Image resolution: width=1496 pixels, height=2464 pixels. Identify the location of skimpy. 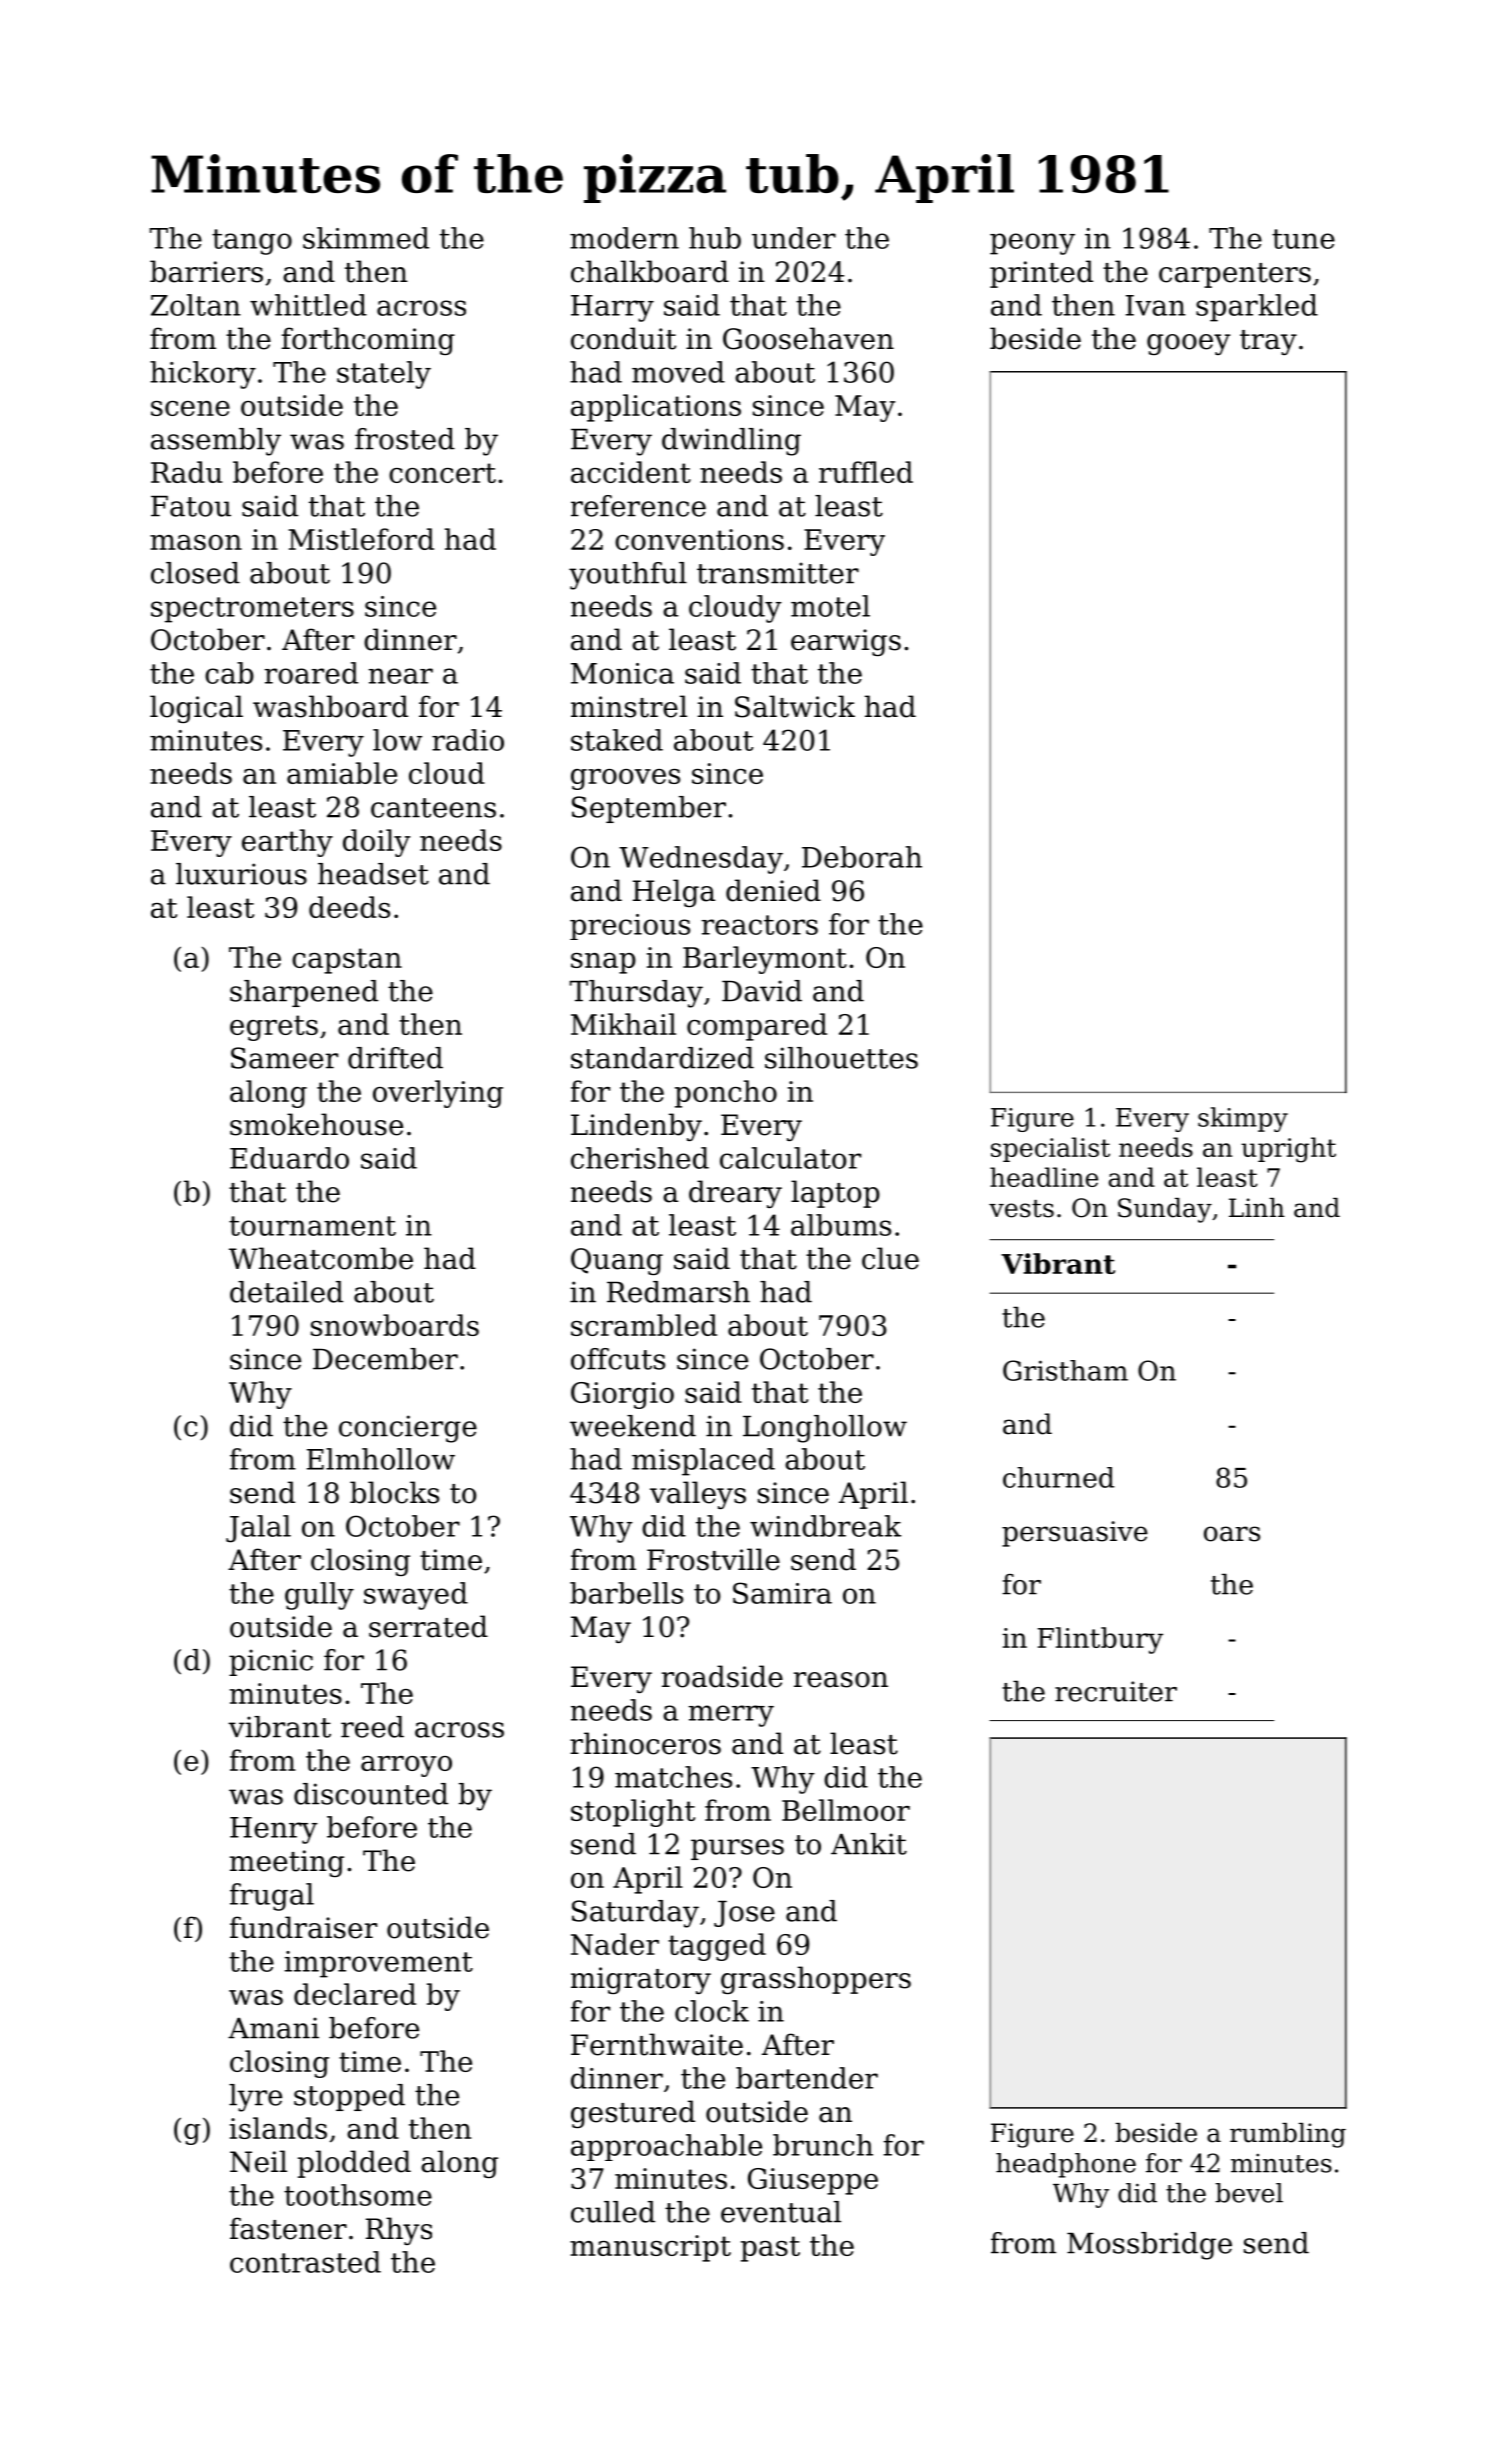
(1243, 1119).
